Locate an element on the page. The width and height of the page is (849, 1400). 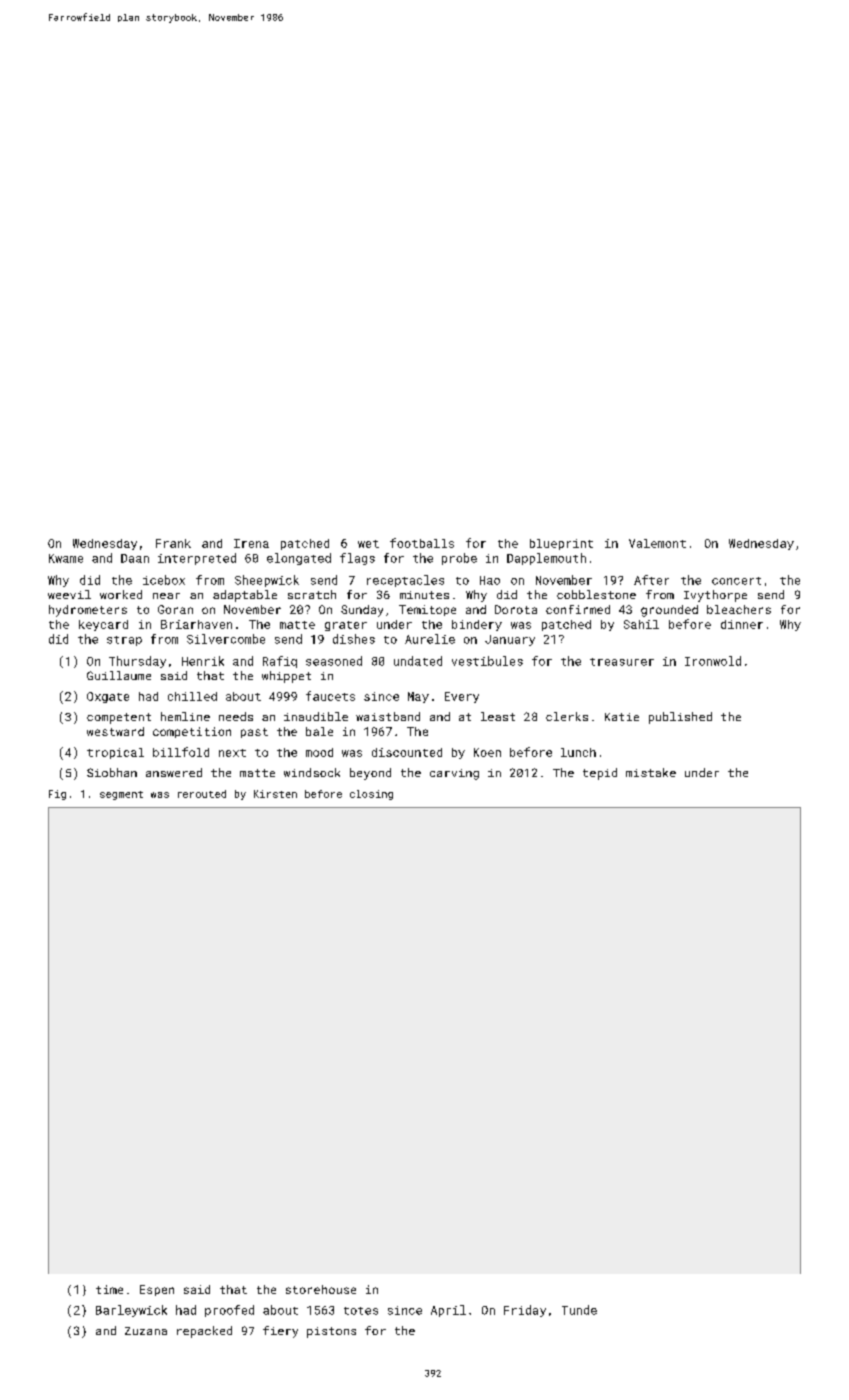
mistake is located at coordinates (651, 772).
